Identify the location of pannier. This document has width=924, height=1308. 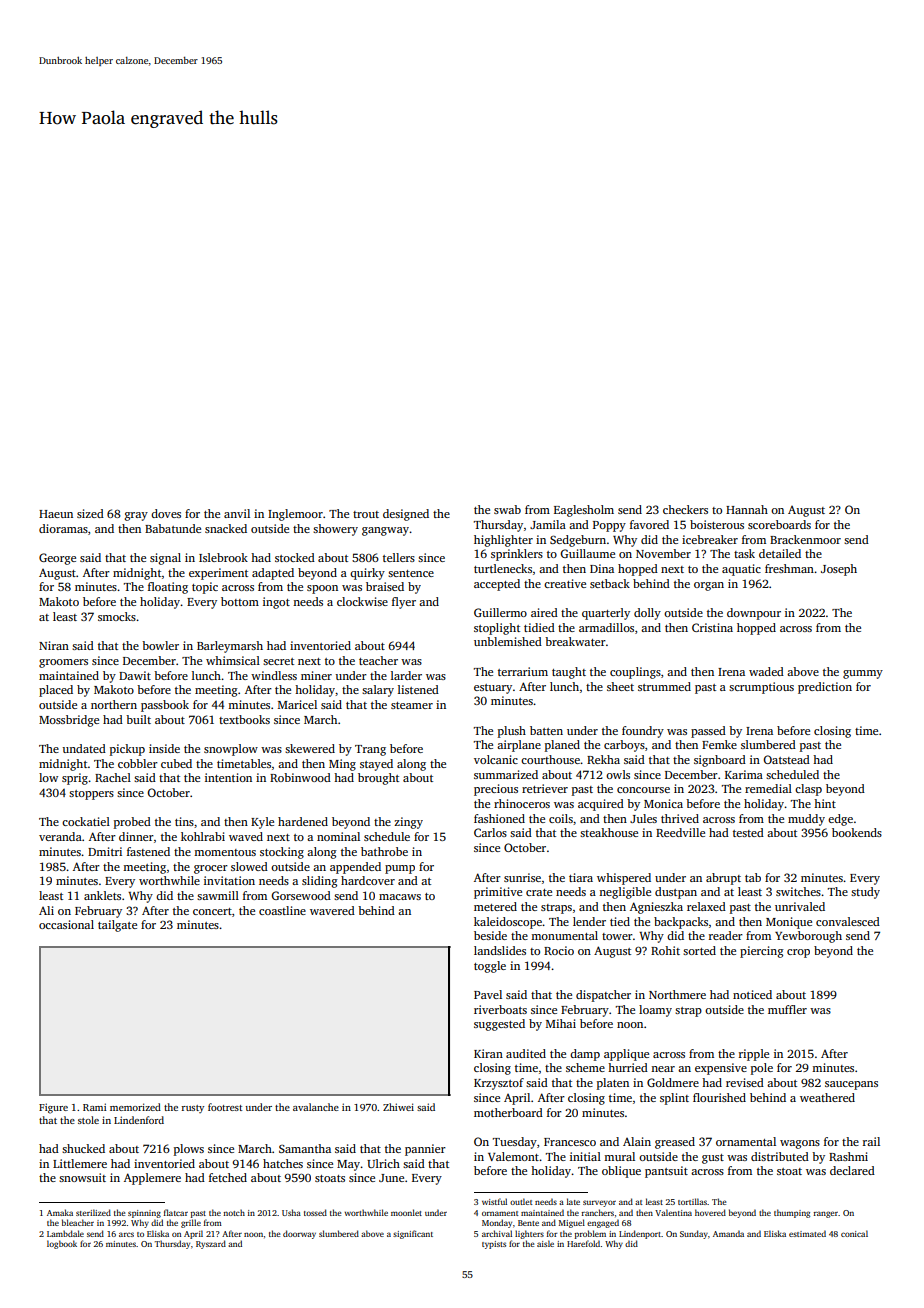
(425, 1150).
